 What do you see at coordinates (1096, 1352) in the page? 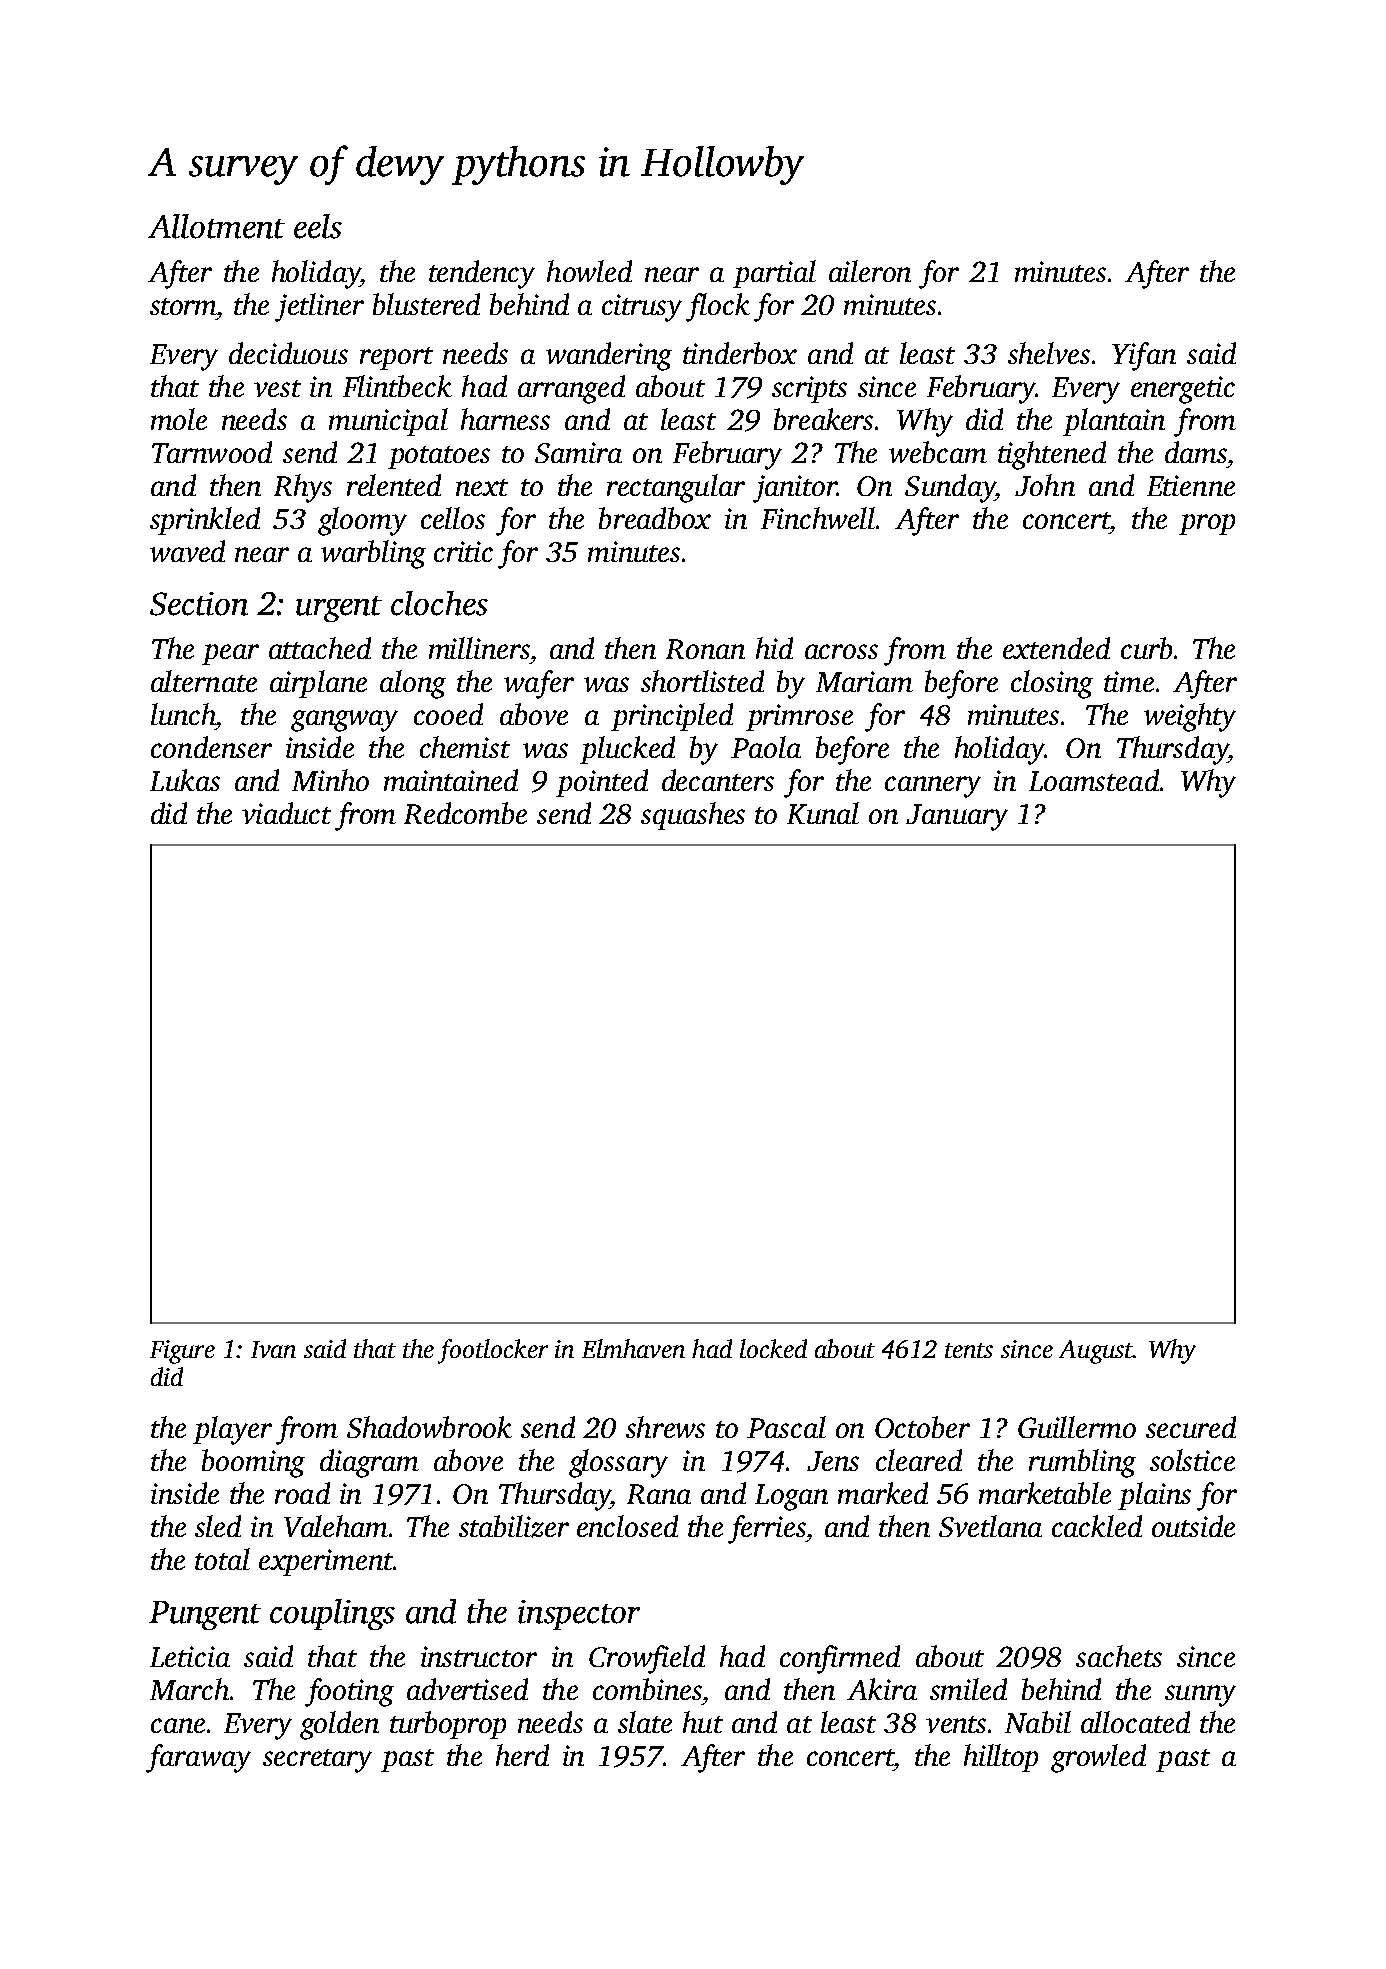
I see `August` at bounding box center [1096, 1352].
